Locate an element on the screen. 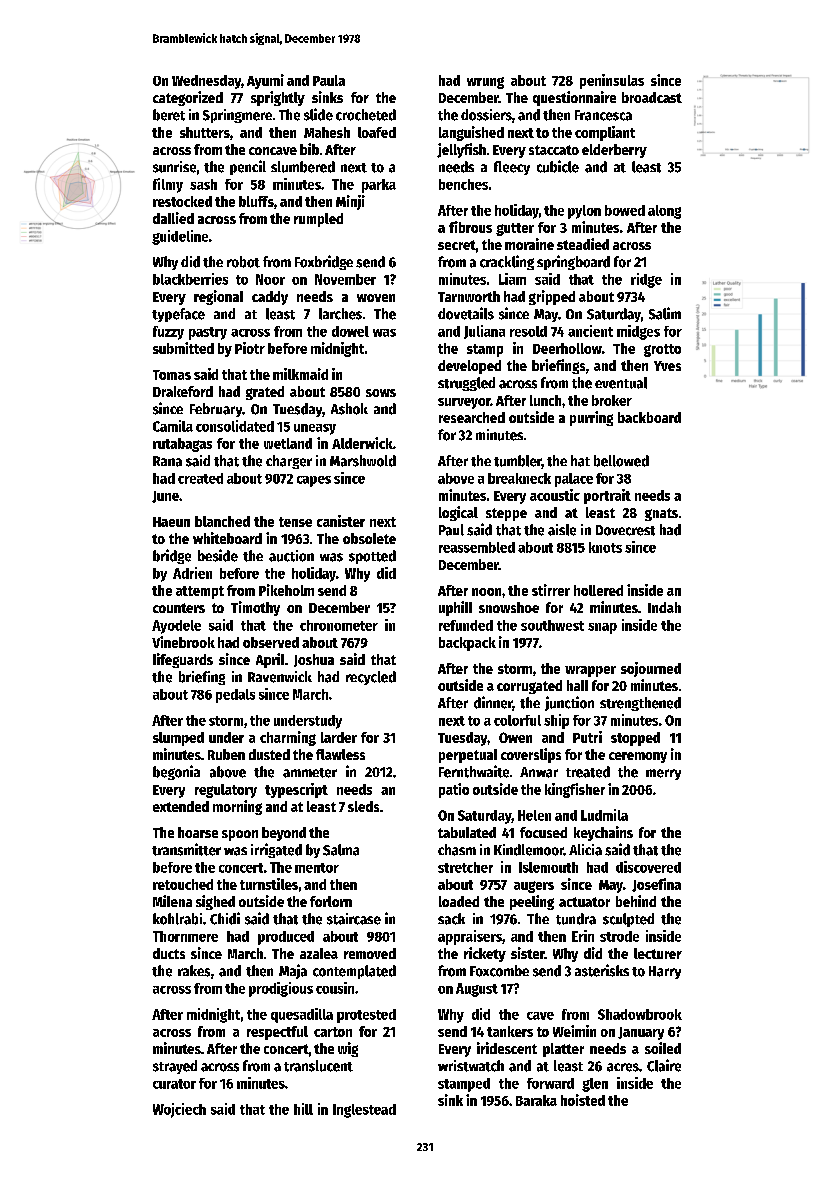 Image resolution: width=834 pixels, height=1183 pixels. peninsulas is located at coordinates (612, 81).
